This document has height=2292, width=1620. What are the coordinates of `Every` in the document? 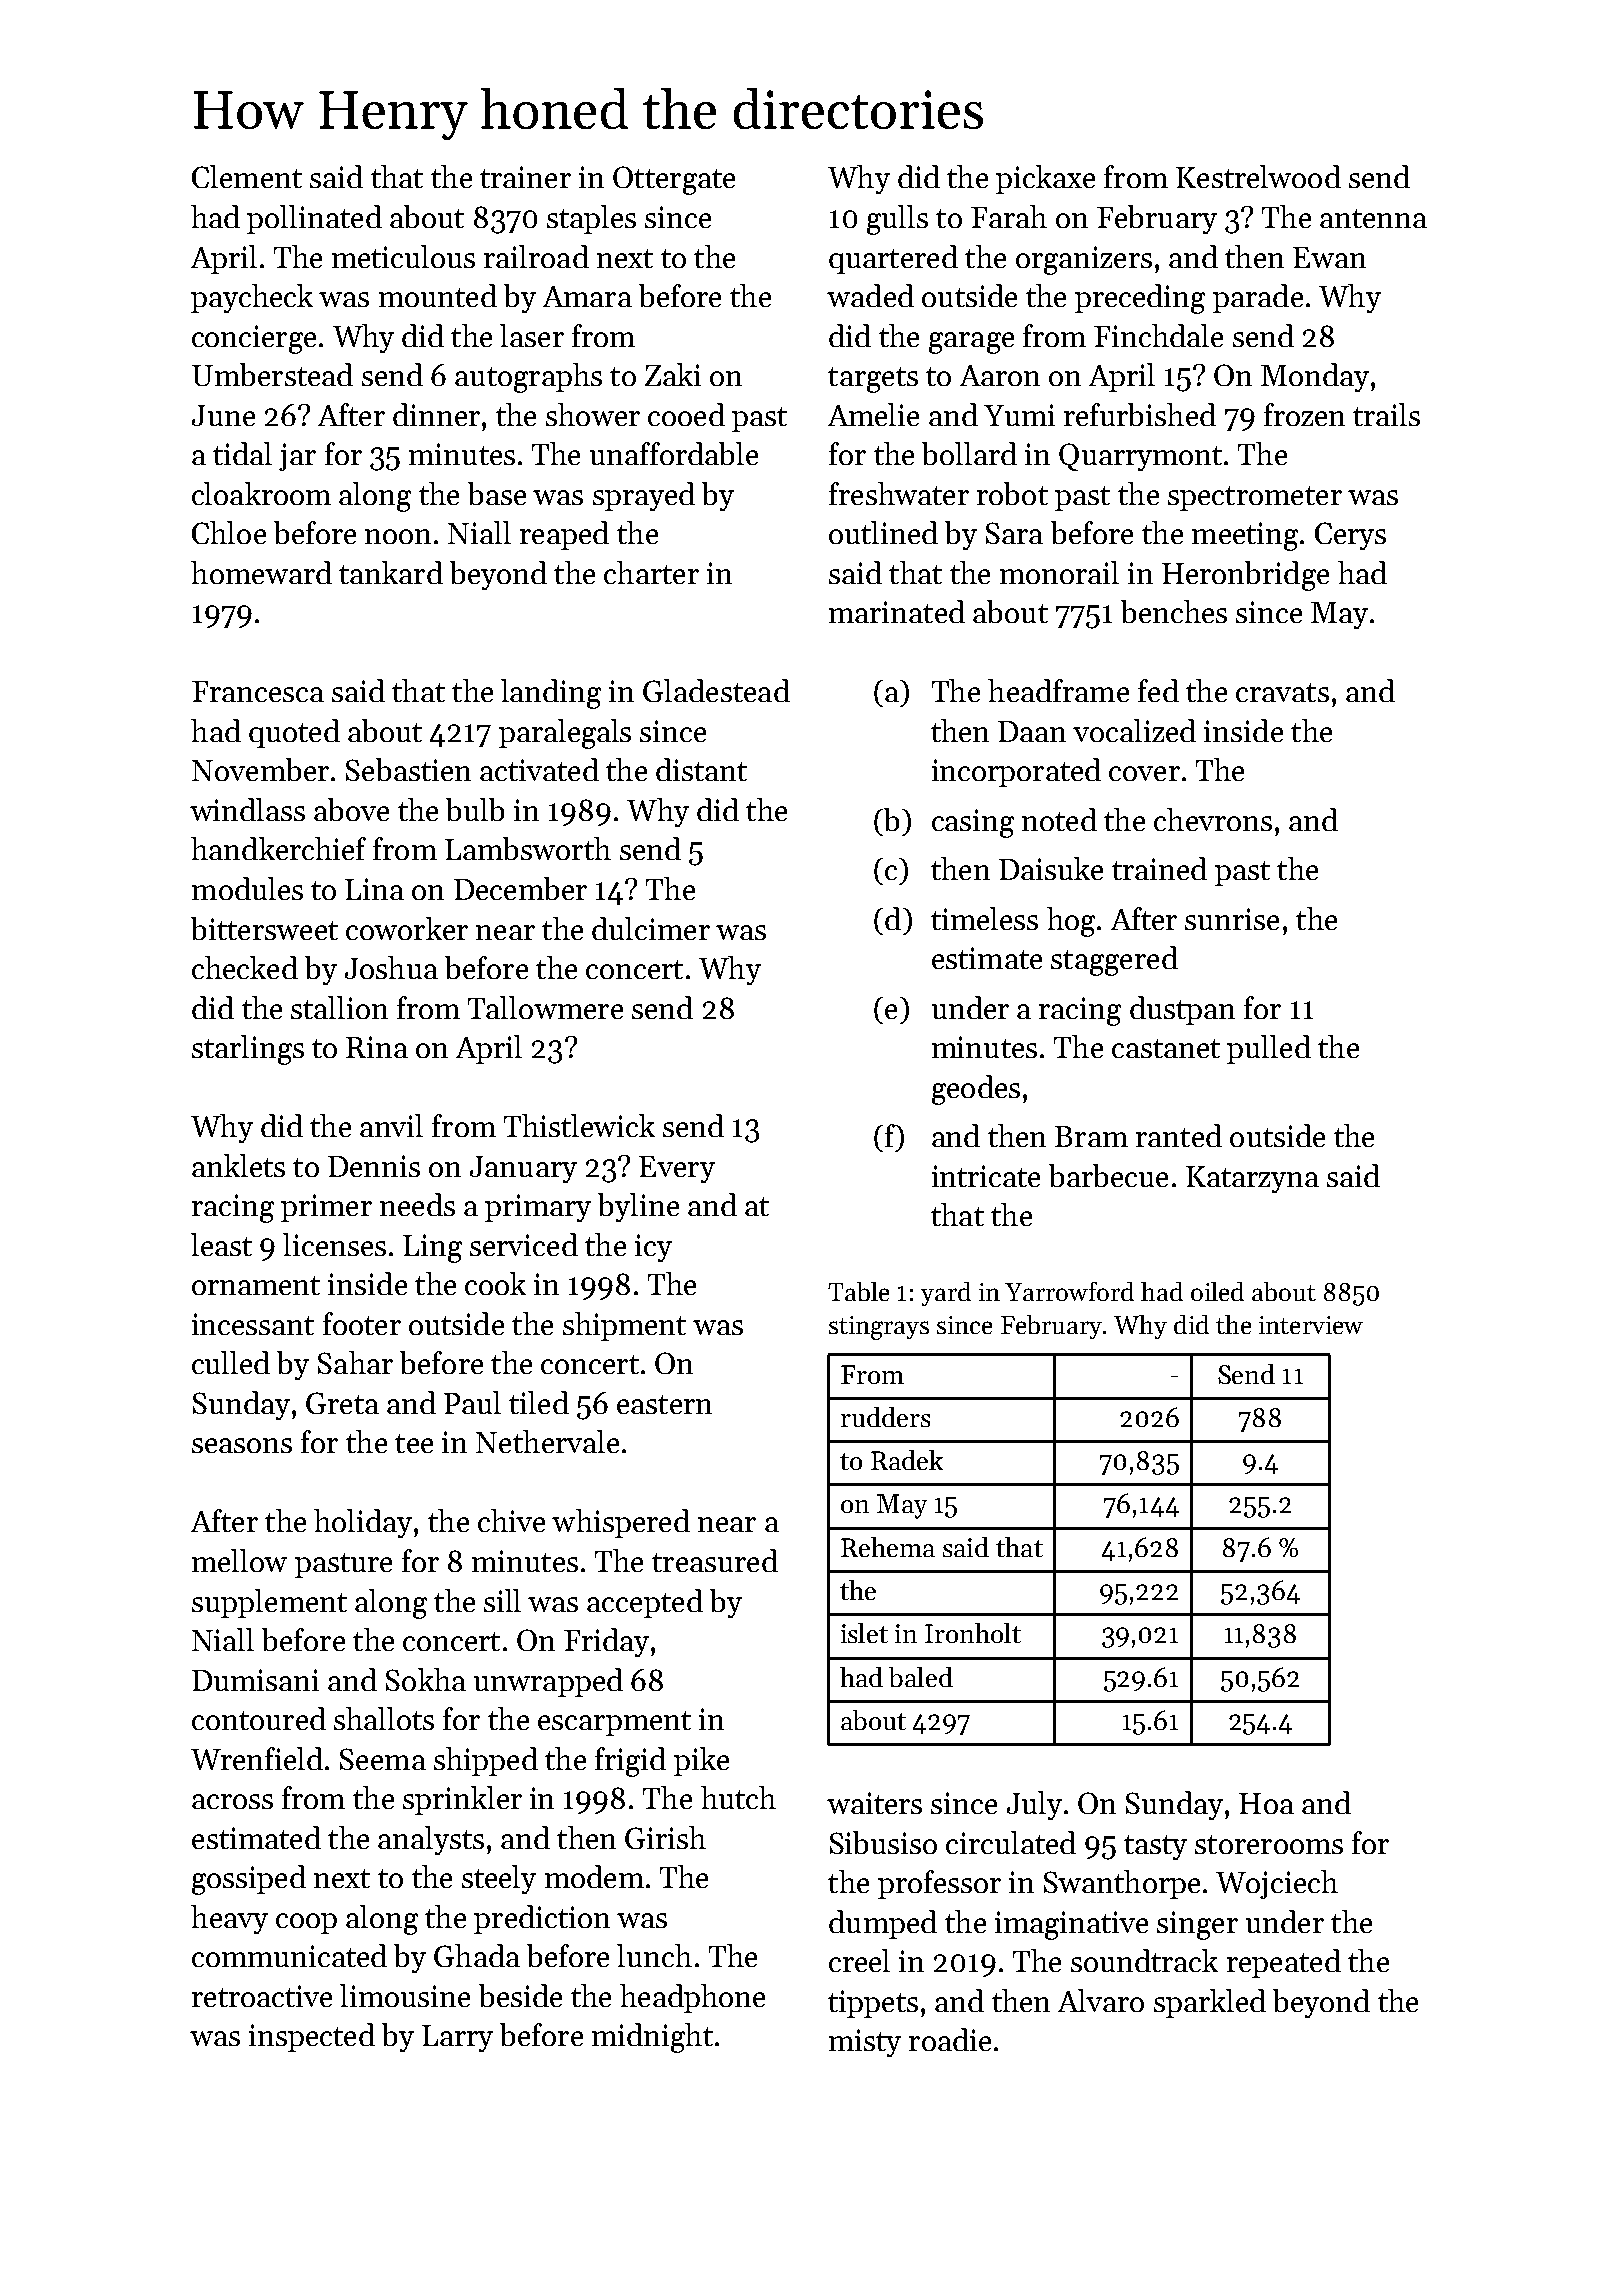 It's located at (677, 1169).
